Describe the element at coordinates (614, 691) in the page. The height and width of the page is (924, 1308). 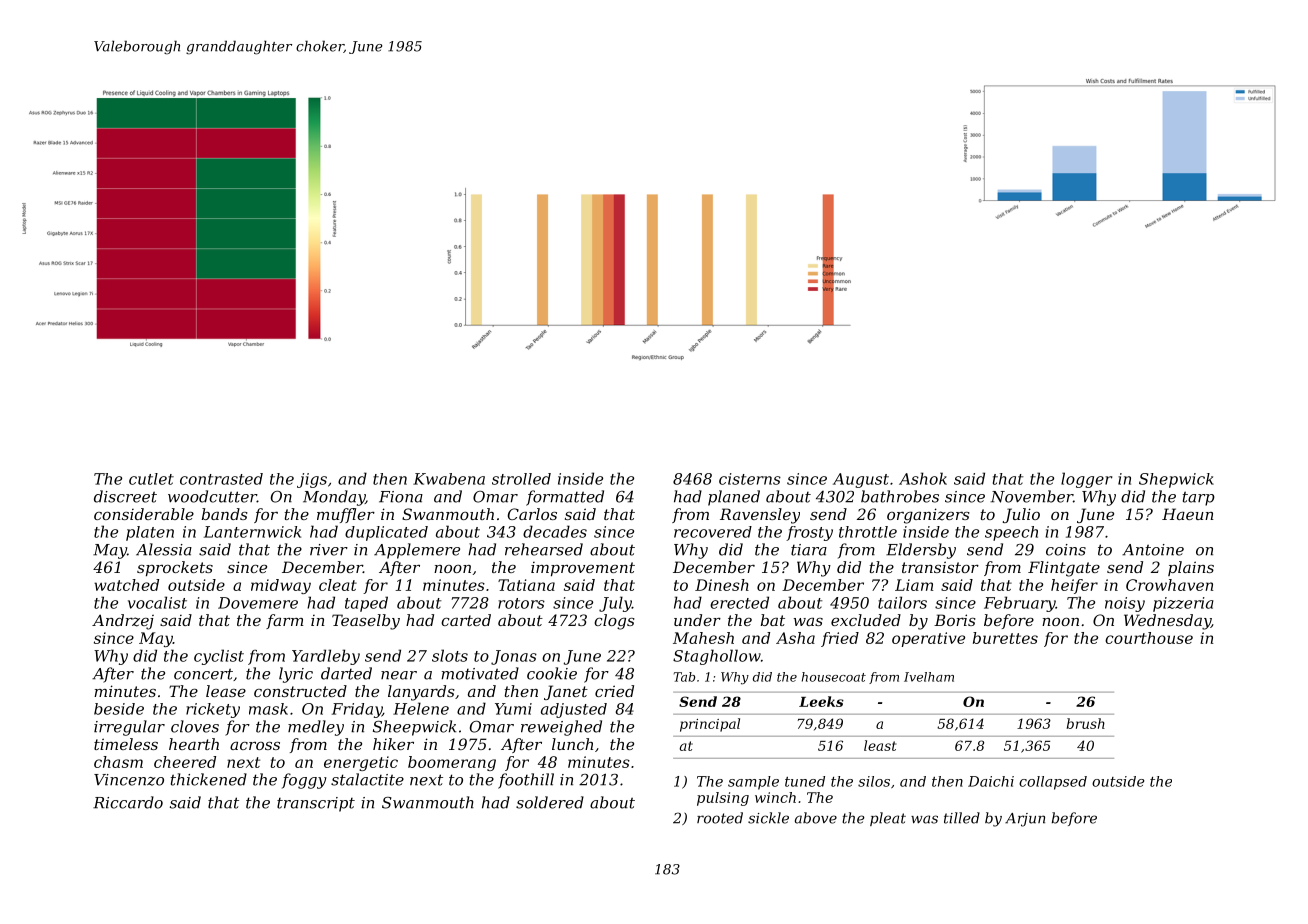
I see `cried` at that location.
